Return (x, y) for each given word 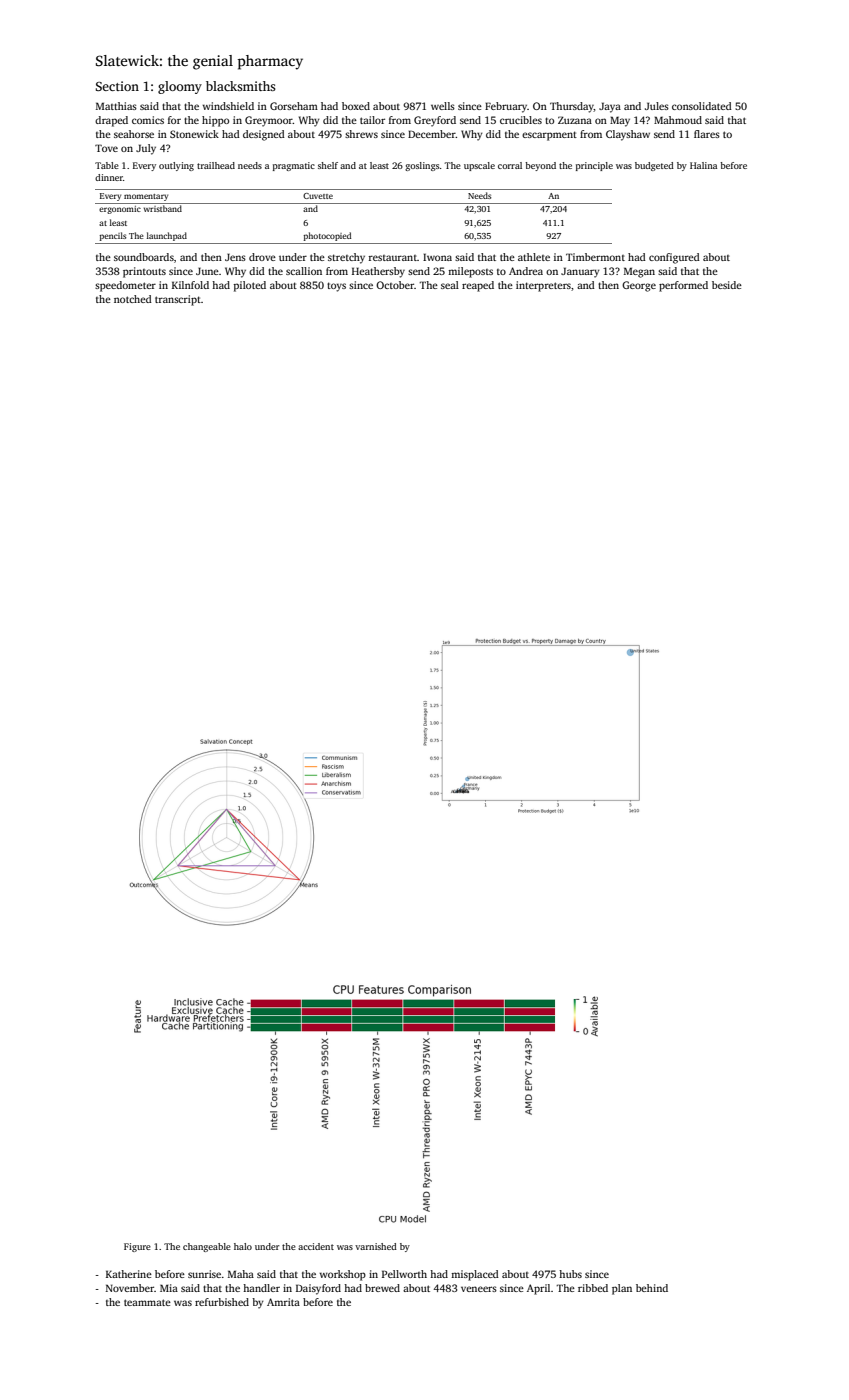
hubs (570, 1274)
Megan (639, 272)
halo (243, 1246)
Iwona (437, 257)
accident (316, 1246)
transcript (178, 300)
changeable (207, 1247)
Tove (106, 148)
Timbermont (595, 257)
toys (336, 287)
